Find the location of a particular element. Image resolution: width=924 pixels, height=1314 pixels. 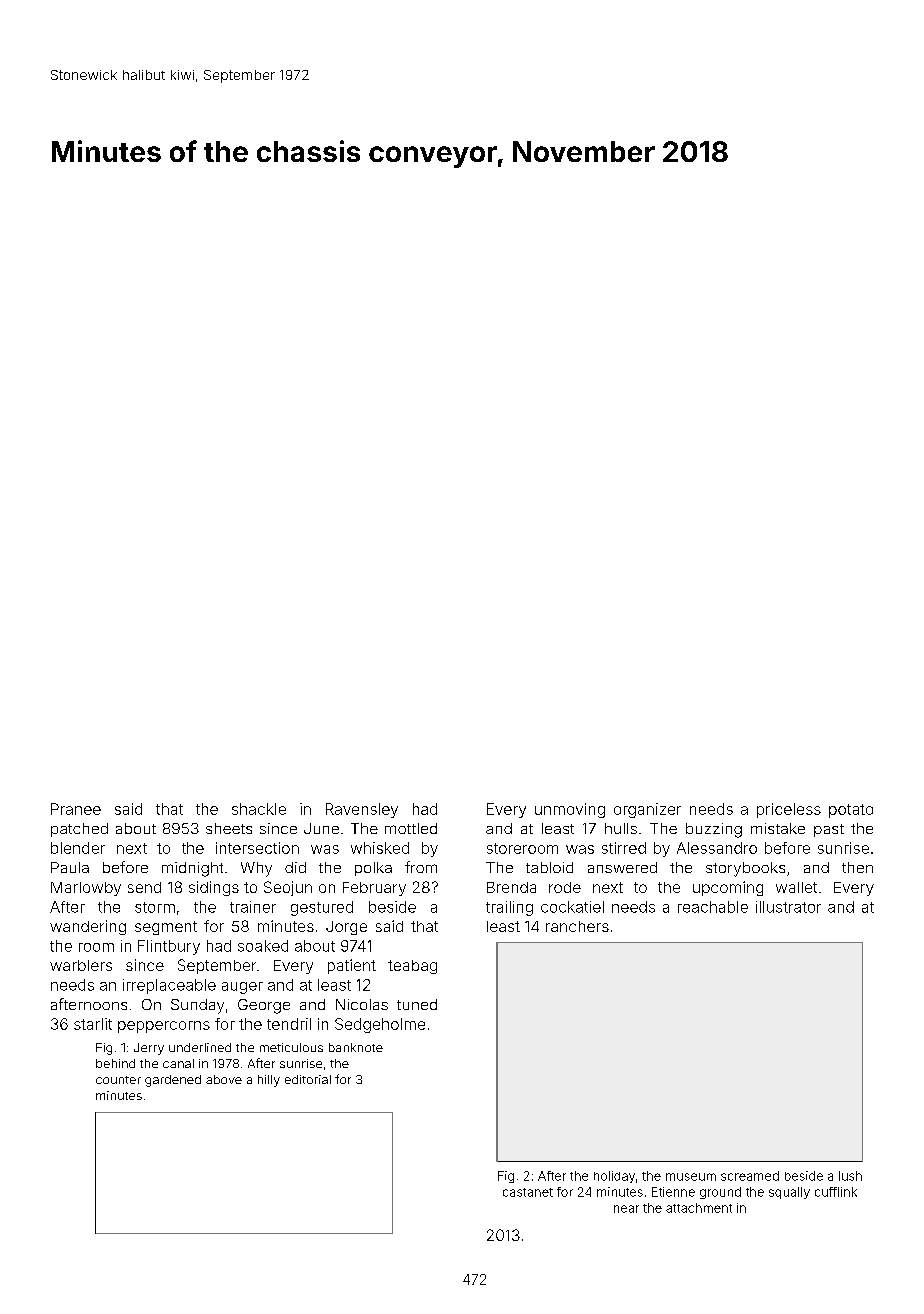

storm is located at coordinates (155, 907).
